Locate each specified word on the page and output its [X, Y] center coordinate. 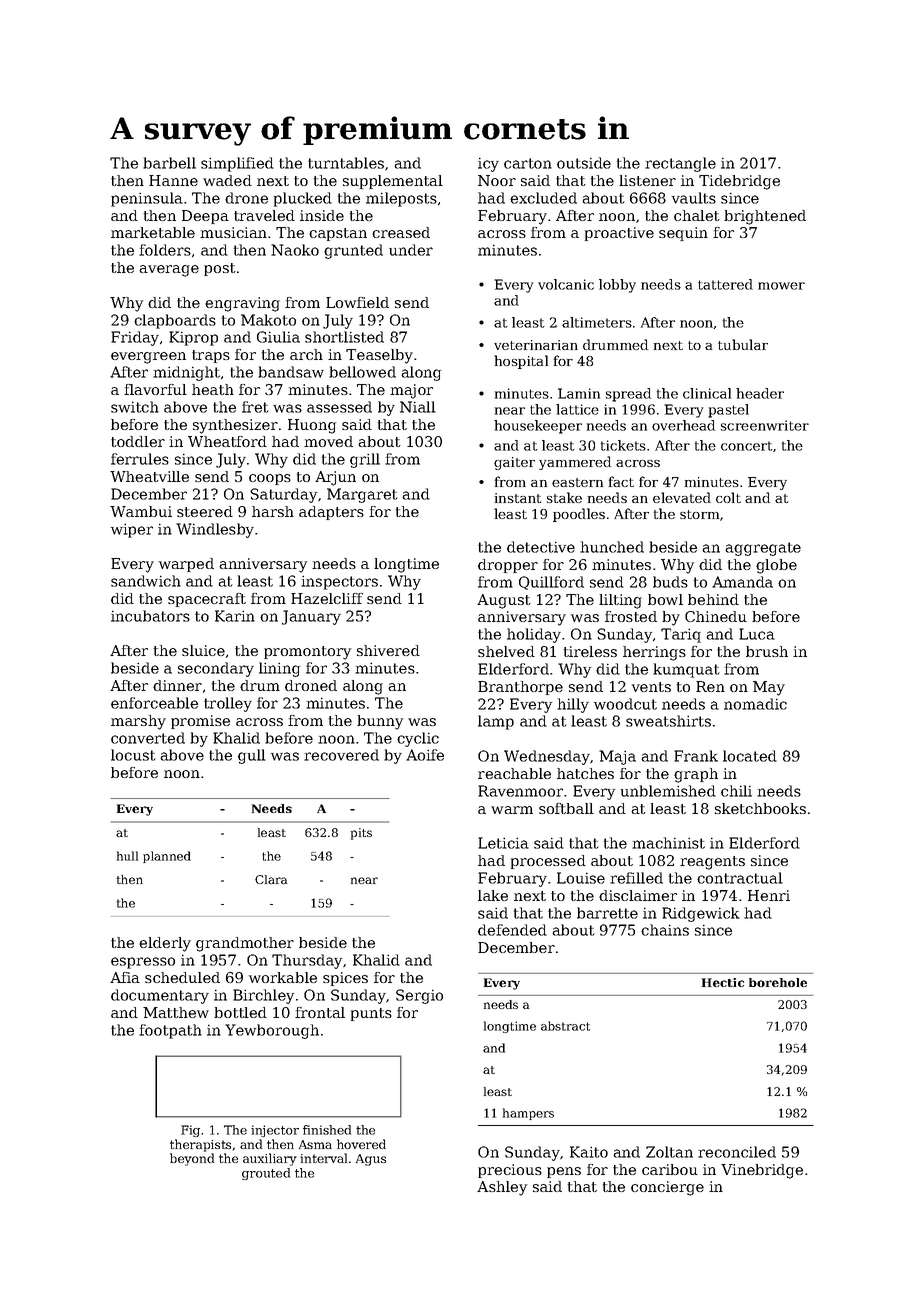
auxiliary [270, 1159]
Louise [581, 878]
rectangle [680, 164]
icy [488, 164]
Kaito [589, 1152]
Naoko [295, 250]
